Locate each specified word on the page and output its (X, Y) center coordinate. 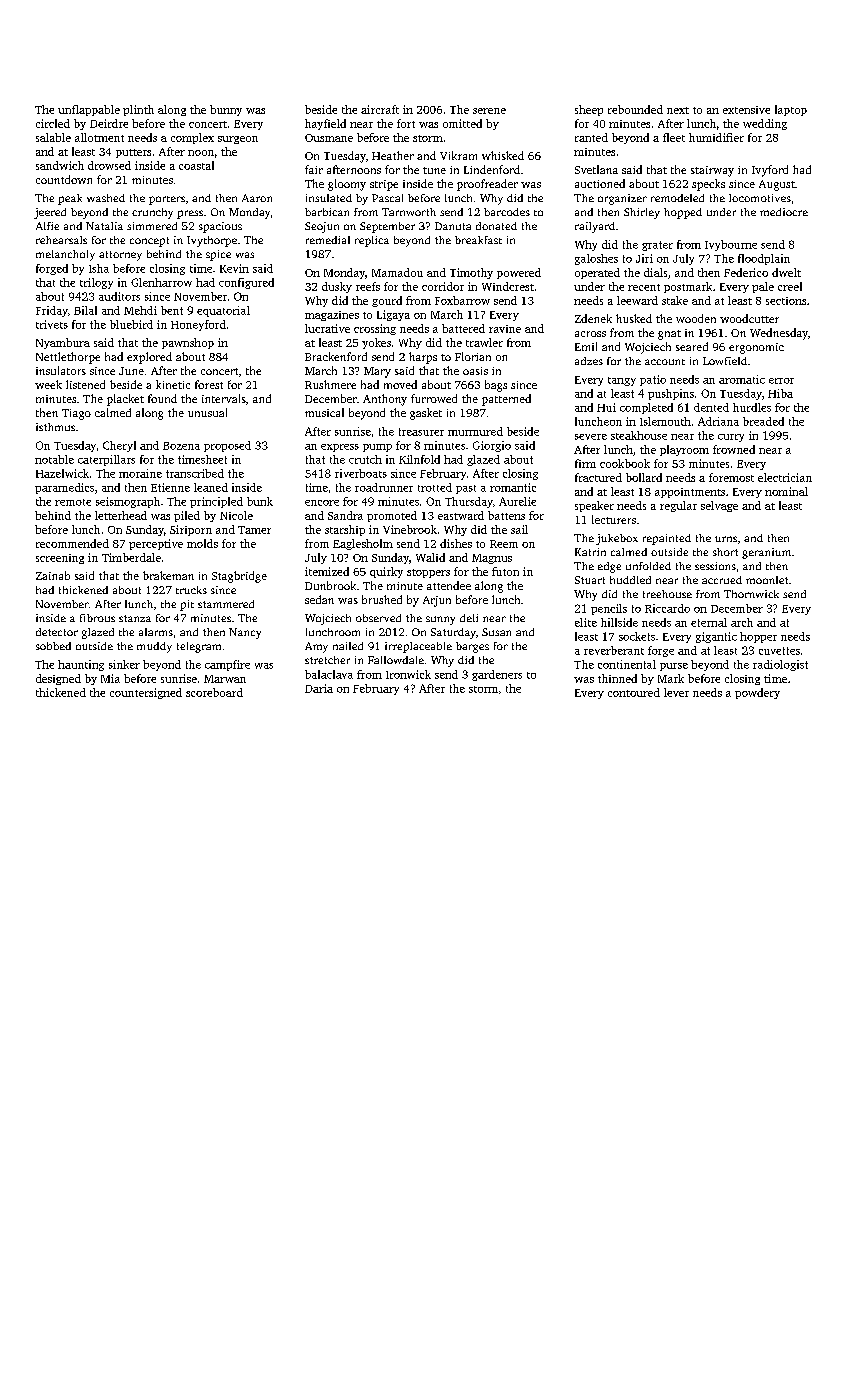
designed (58, 679)
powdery (757, 693)
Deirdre (109, 123)
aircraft (380, 109)
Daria (319, 688)
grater (657, 246)
